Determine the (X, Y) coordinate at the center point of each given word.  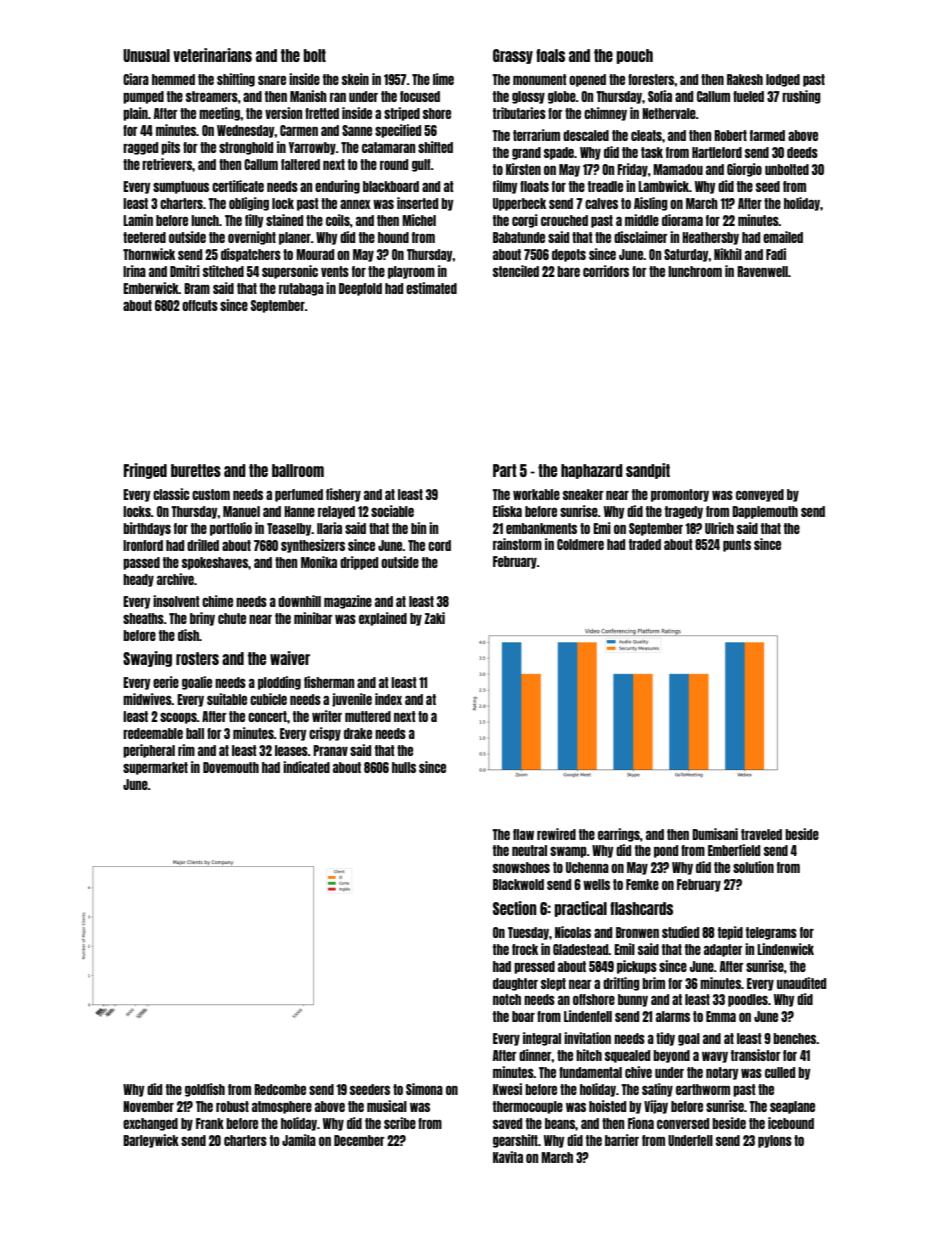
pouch (634, 56)
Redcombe (280, 1089)
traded (645, 544)
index (388, 699)
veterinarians (212, 55)
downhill (299, 601)
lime (443, 79)
